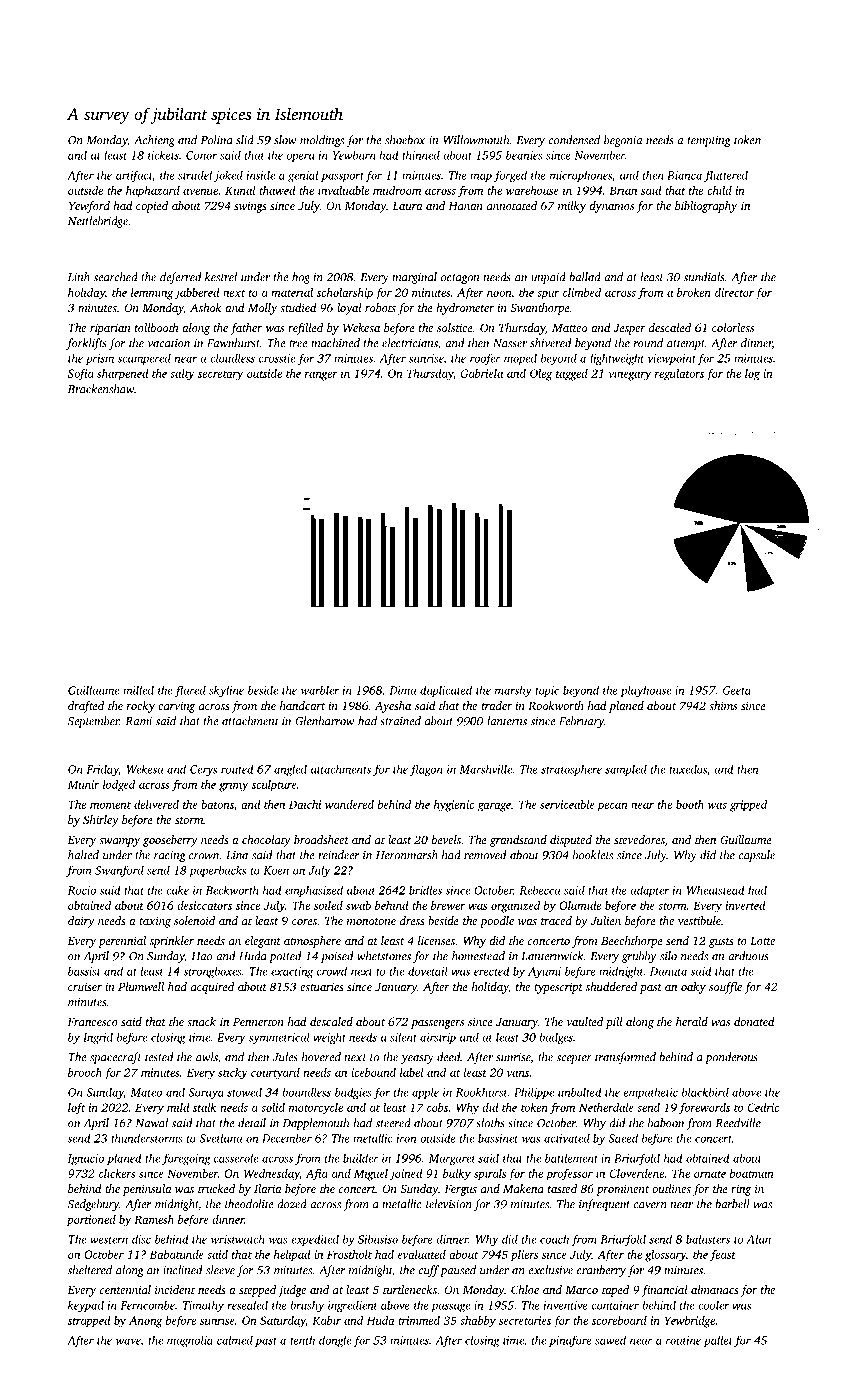 The height and width of the document is (1400, 849). What do you see at coordinates (458, 1271) in the document?
I see `paused` at bounding box center [458, 1271].
